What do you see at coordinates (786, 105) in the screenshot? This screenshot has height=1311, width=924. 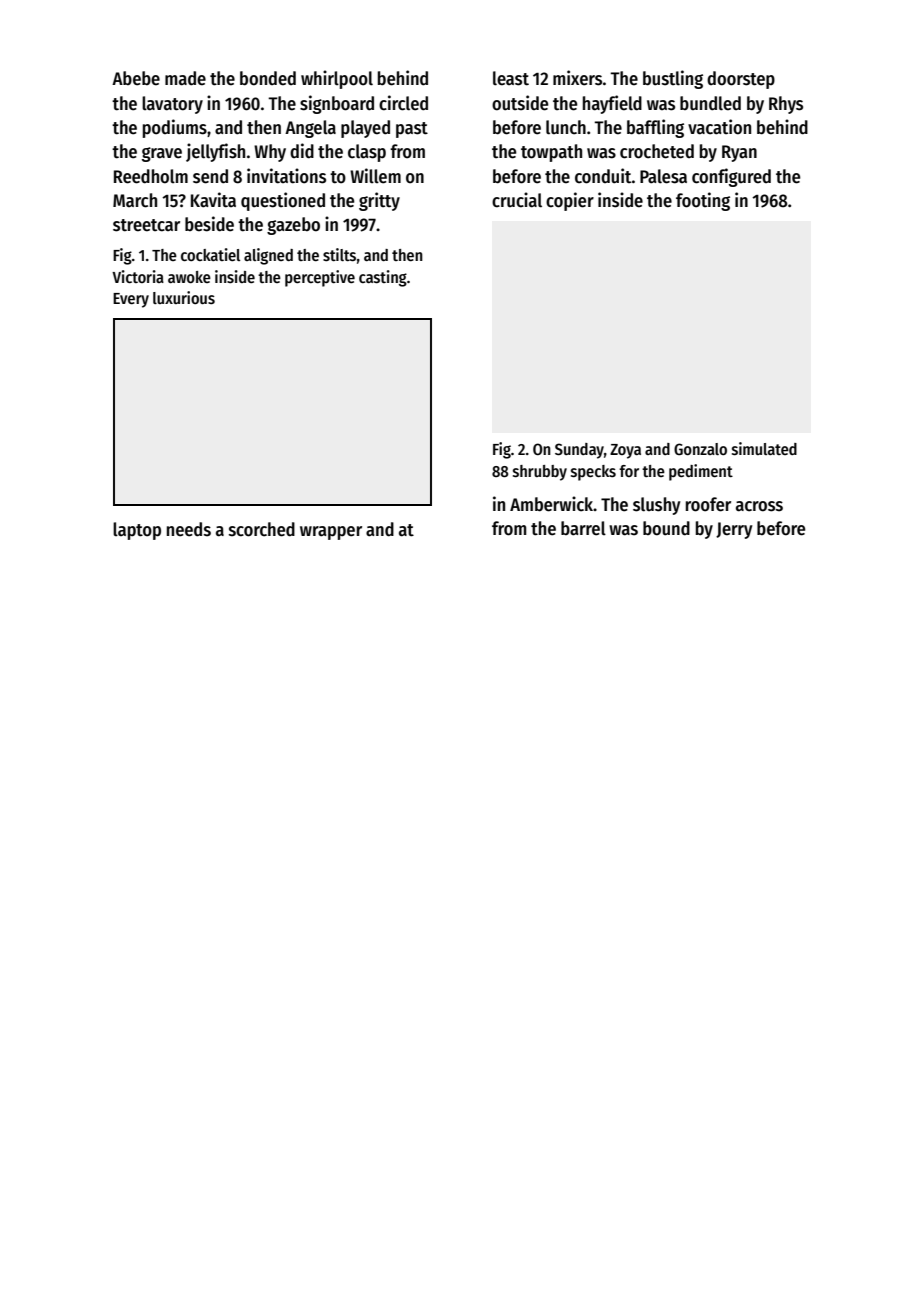 I see `Rhys` at bounding box center [786, 105].
